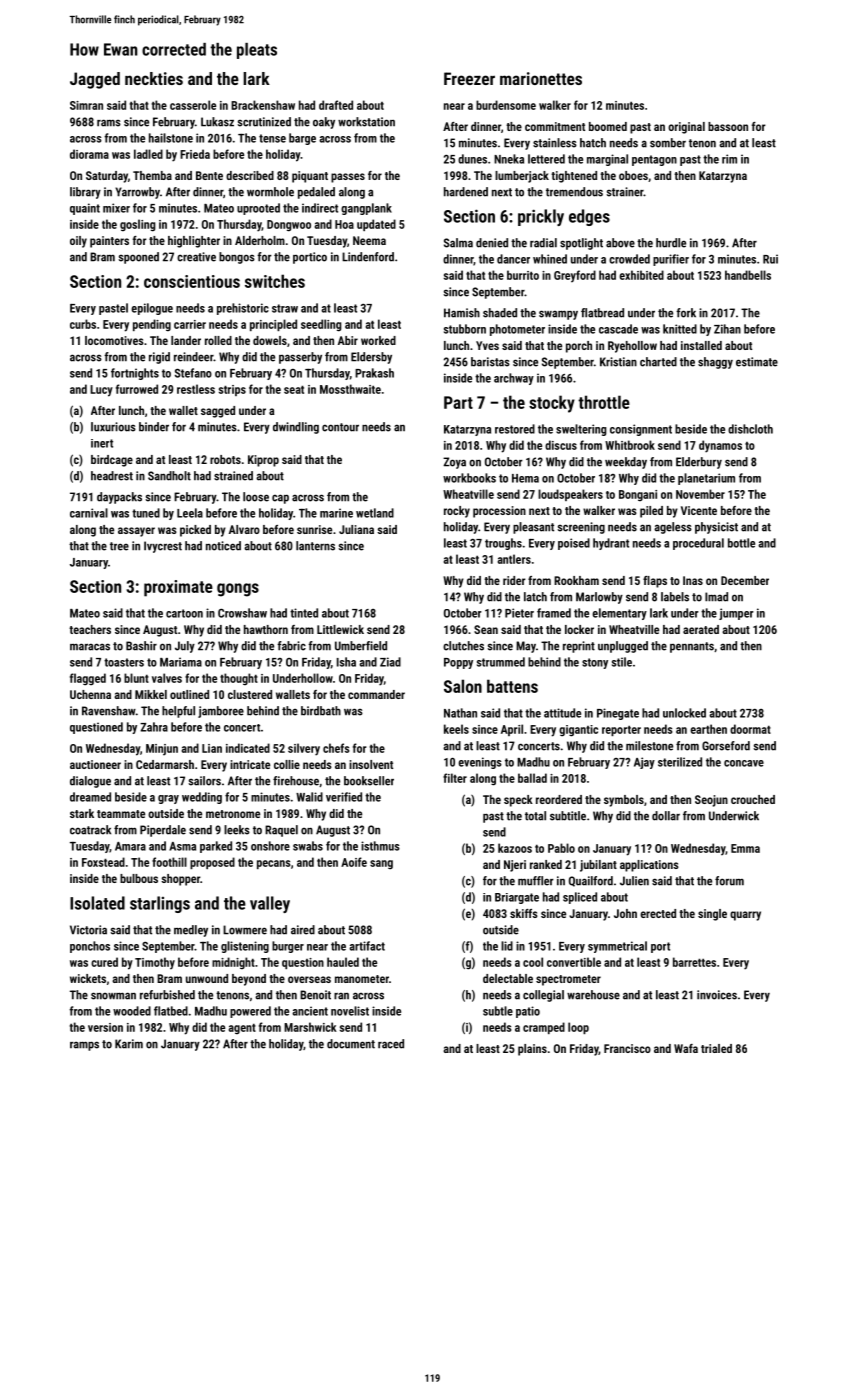 This image has height=1400, width=849. Describe the element at coordinates (169, 476) in the image. I see `Sandholt` at that location.
